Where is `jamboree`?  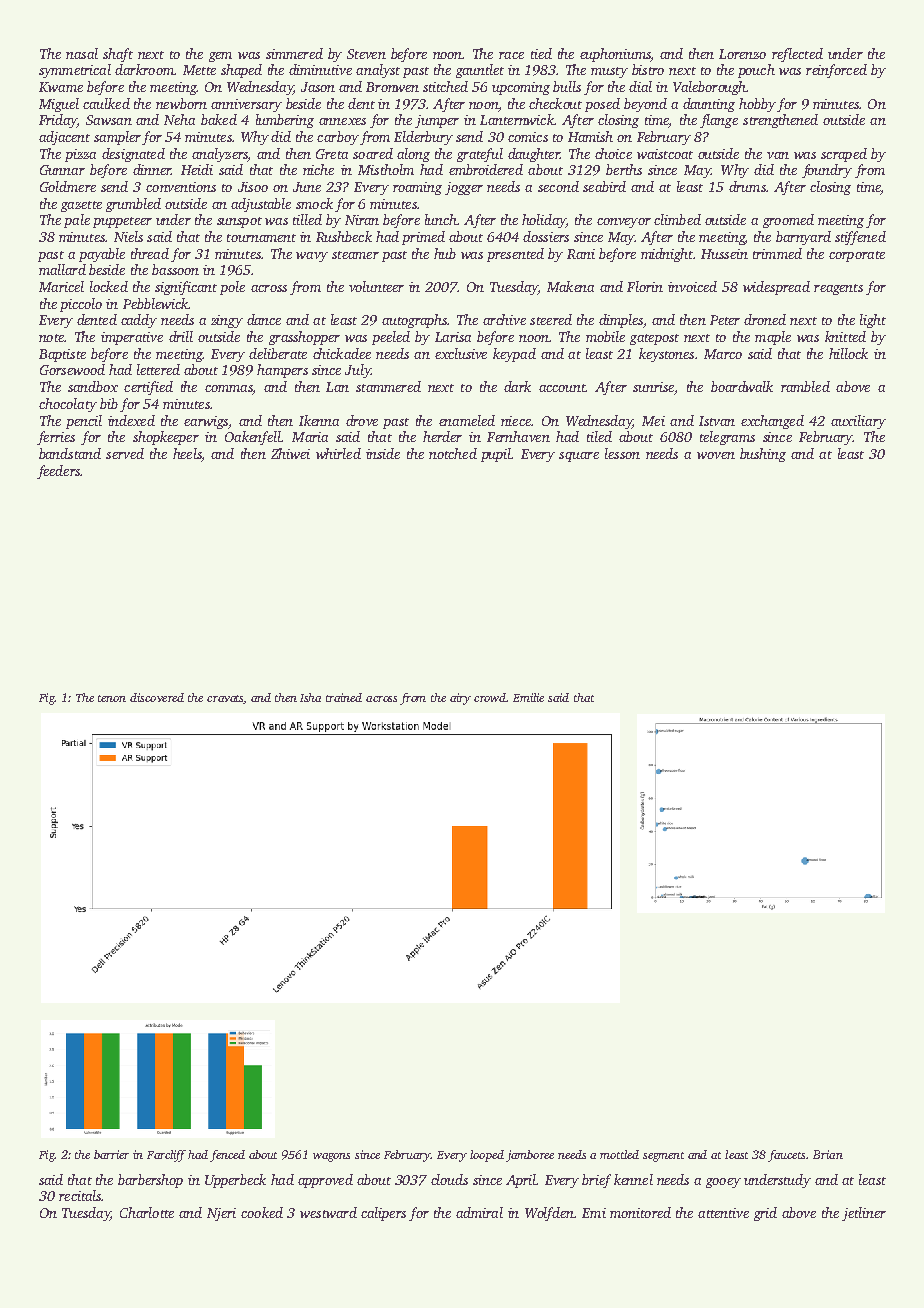 jamboree is located at coordinates (530, 1156).
